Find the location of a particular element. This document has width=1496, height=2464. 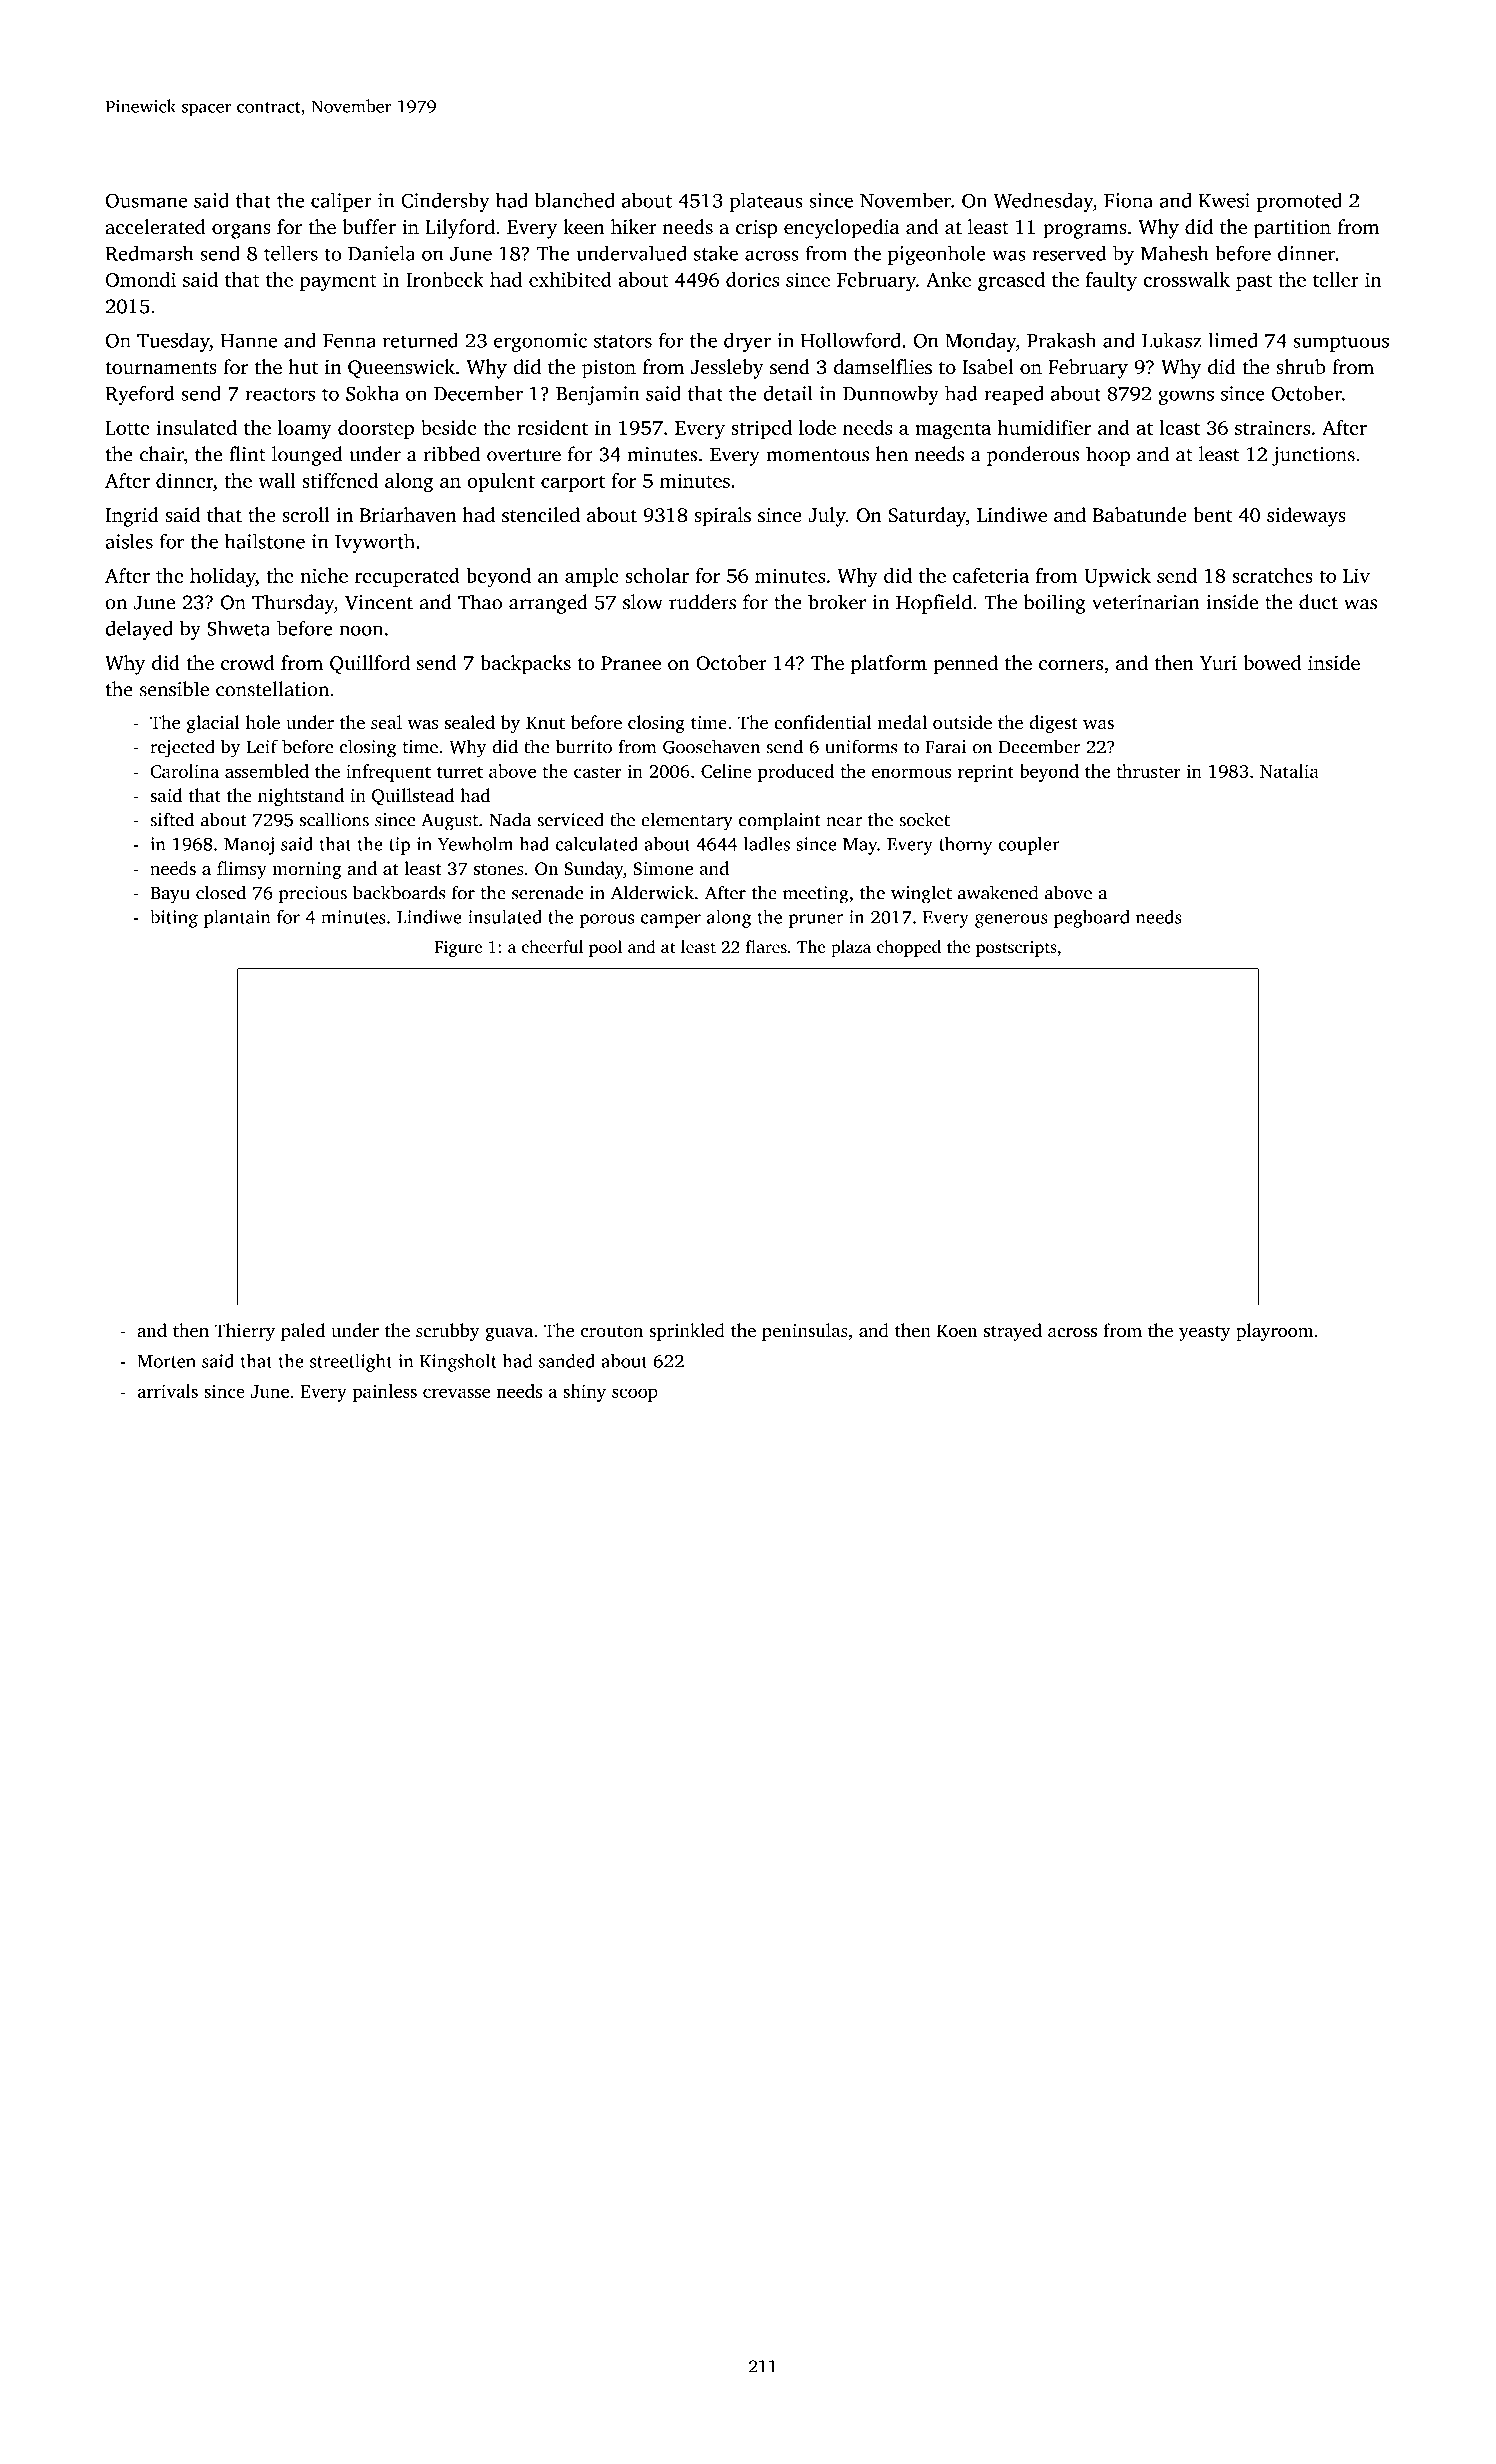

Fiona is located at coordinates (1128, 200).
